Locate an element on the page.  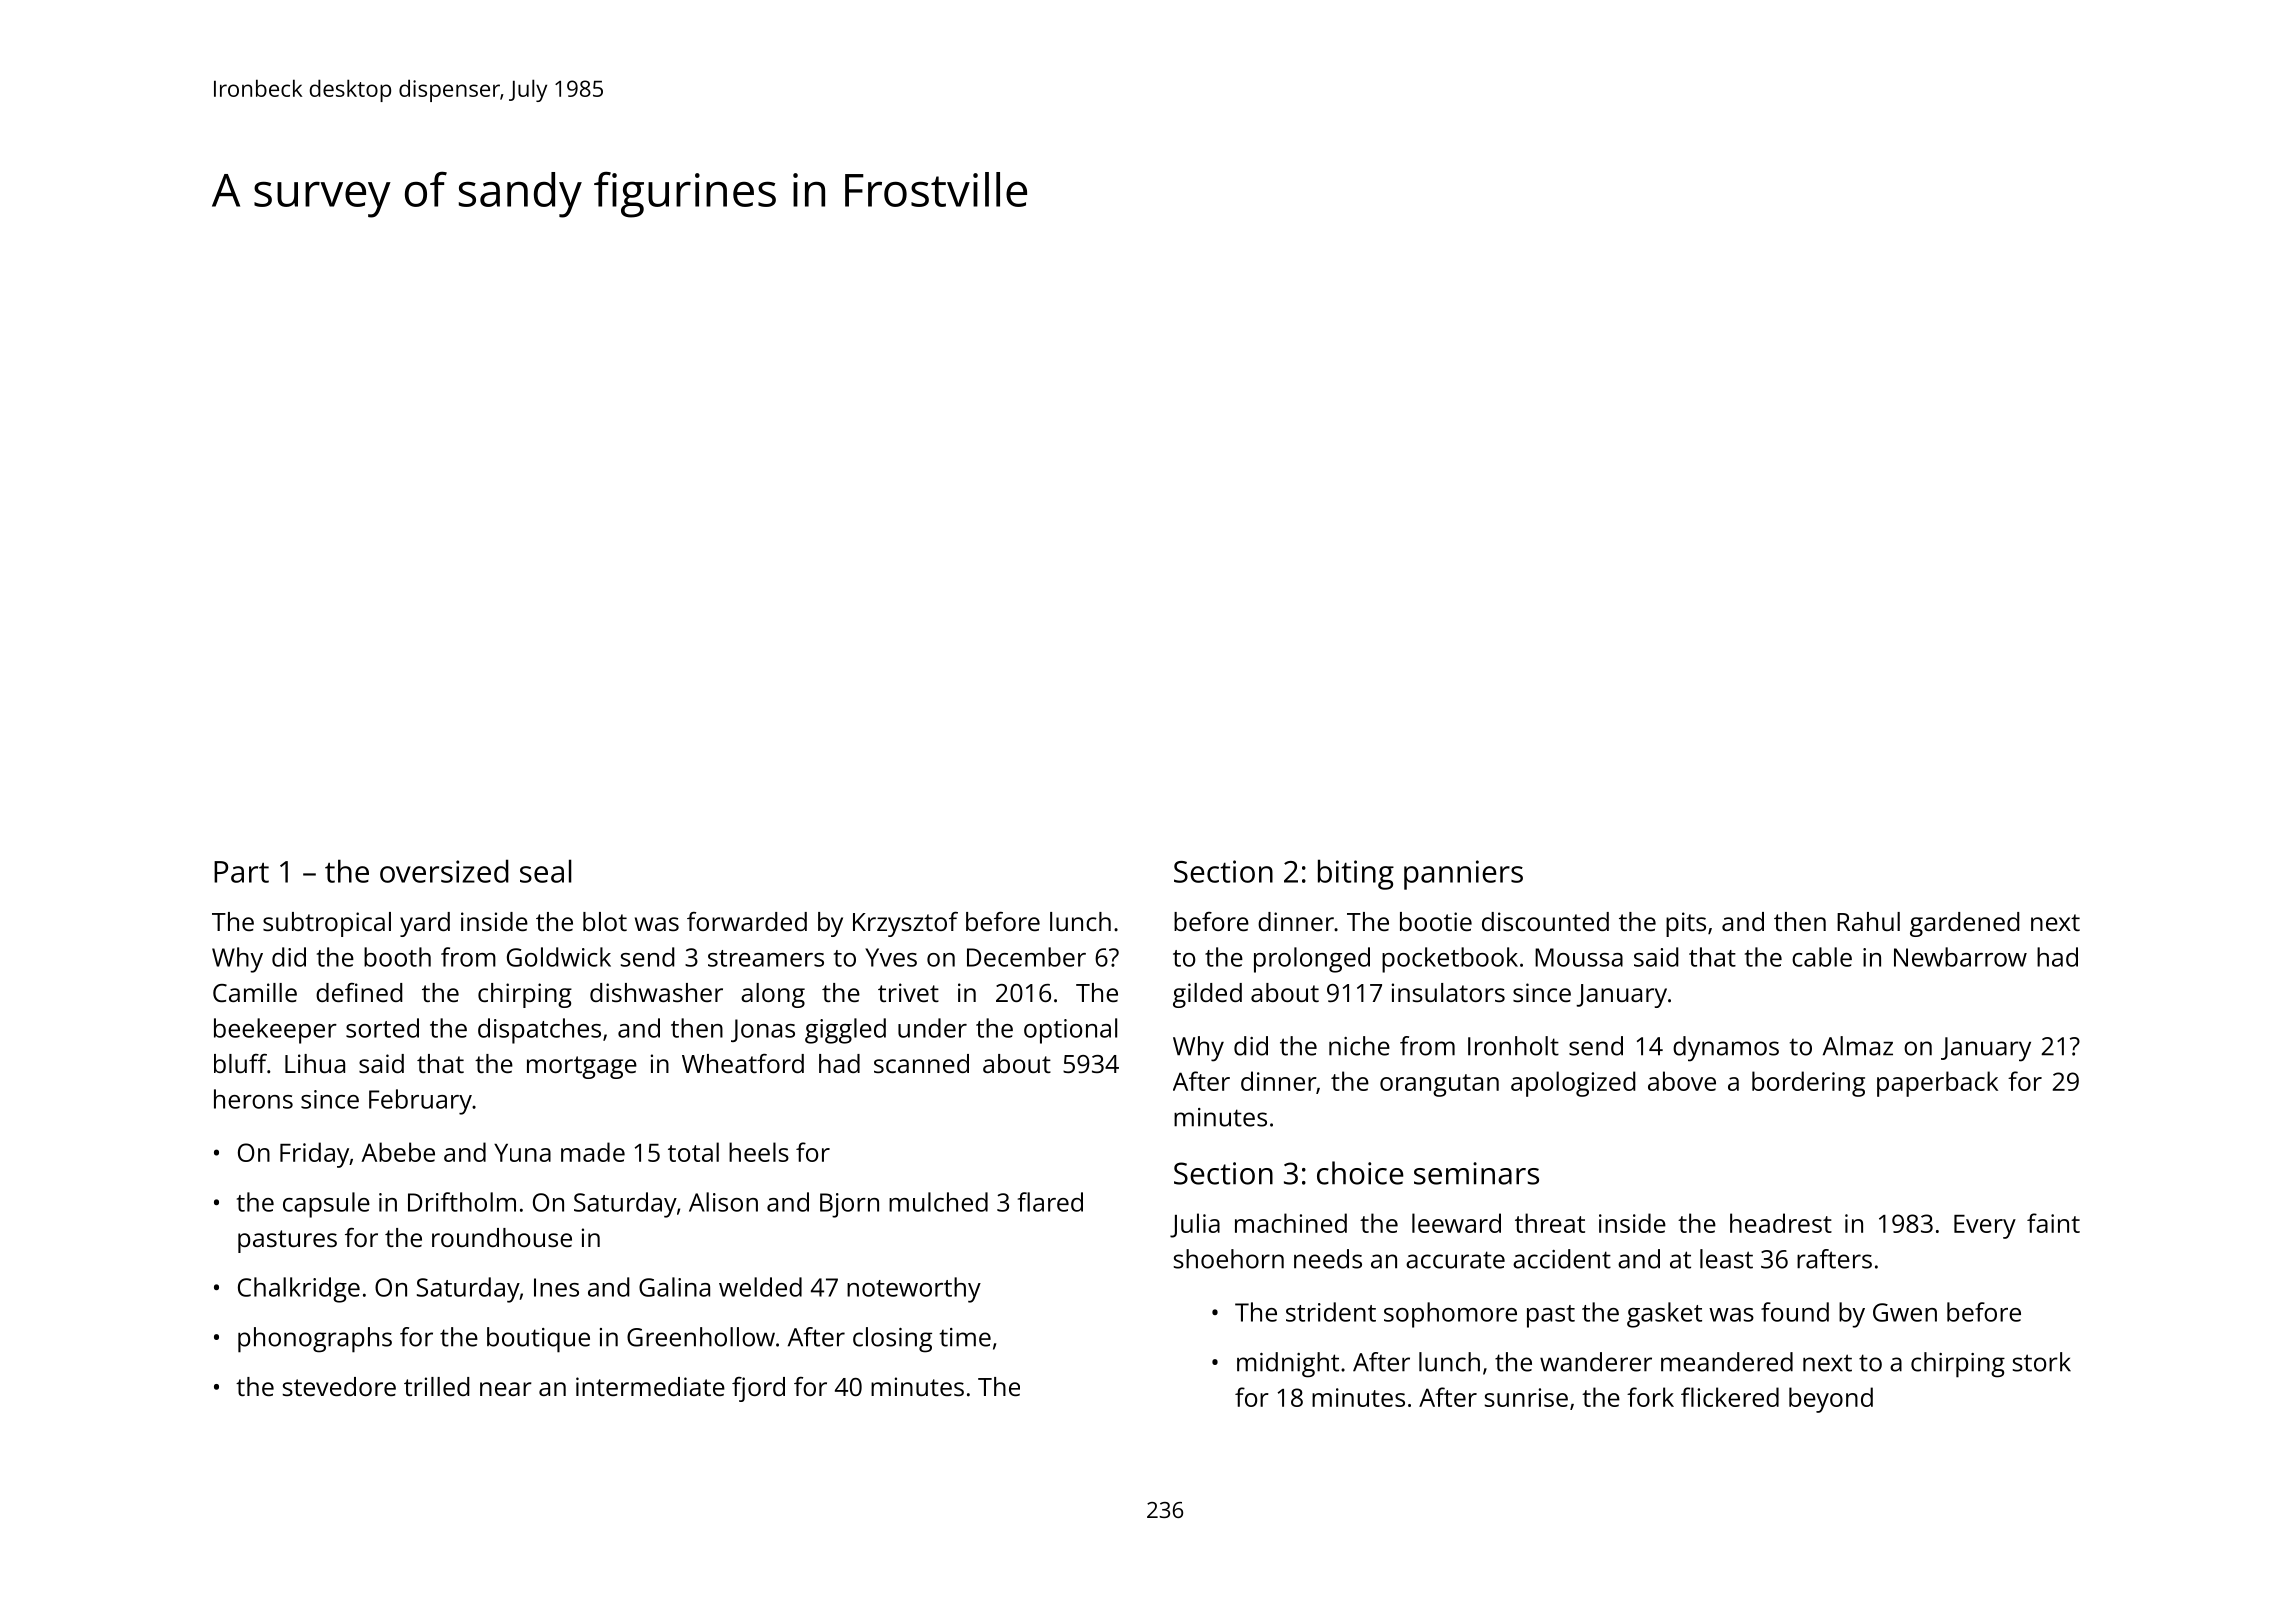
choice is located at coordinates (1360, 1173).
